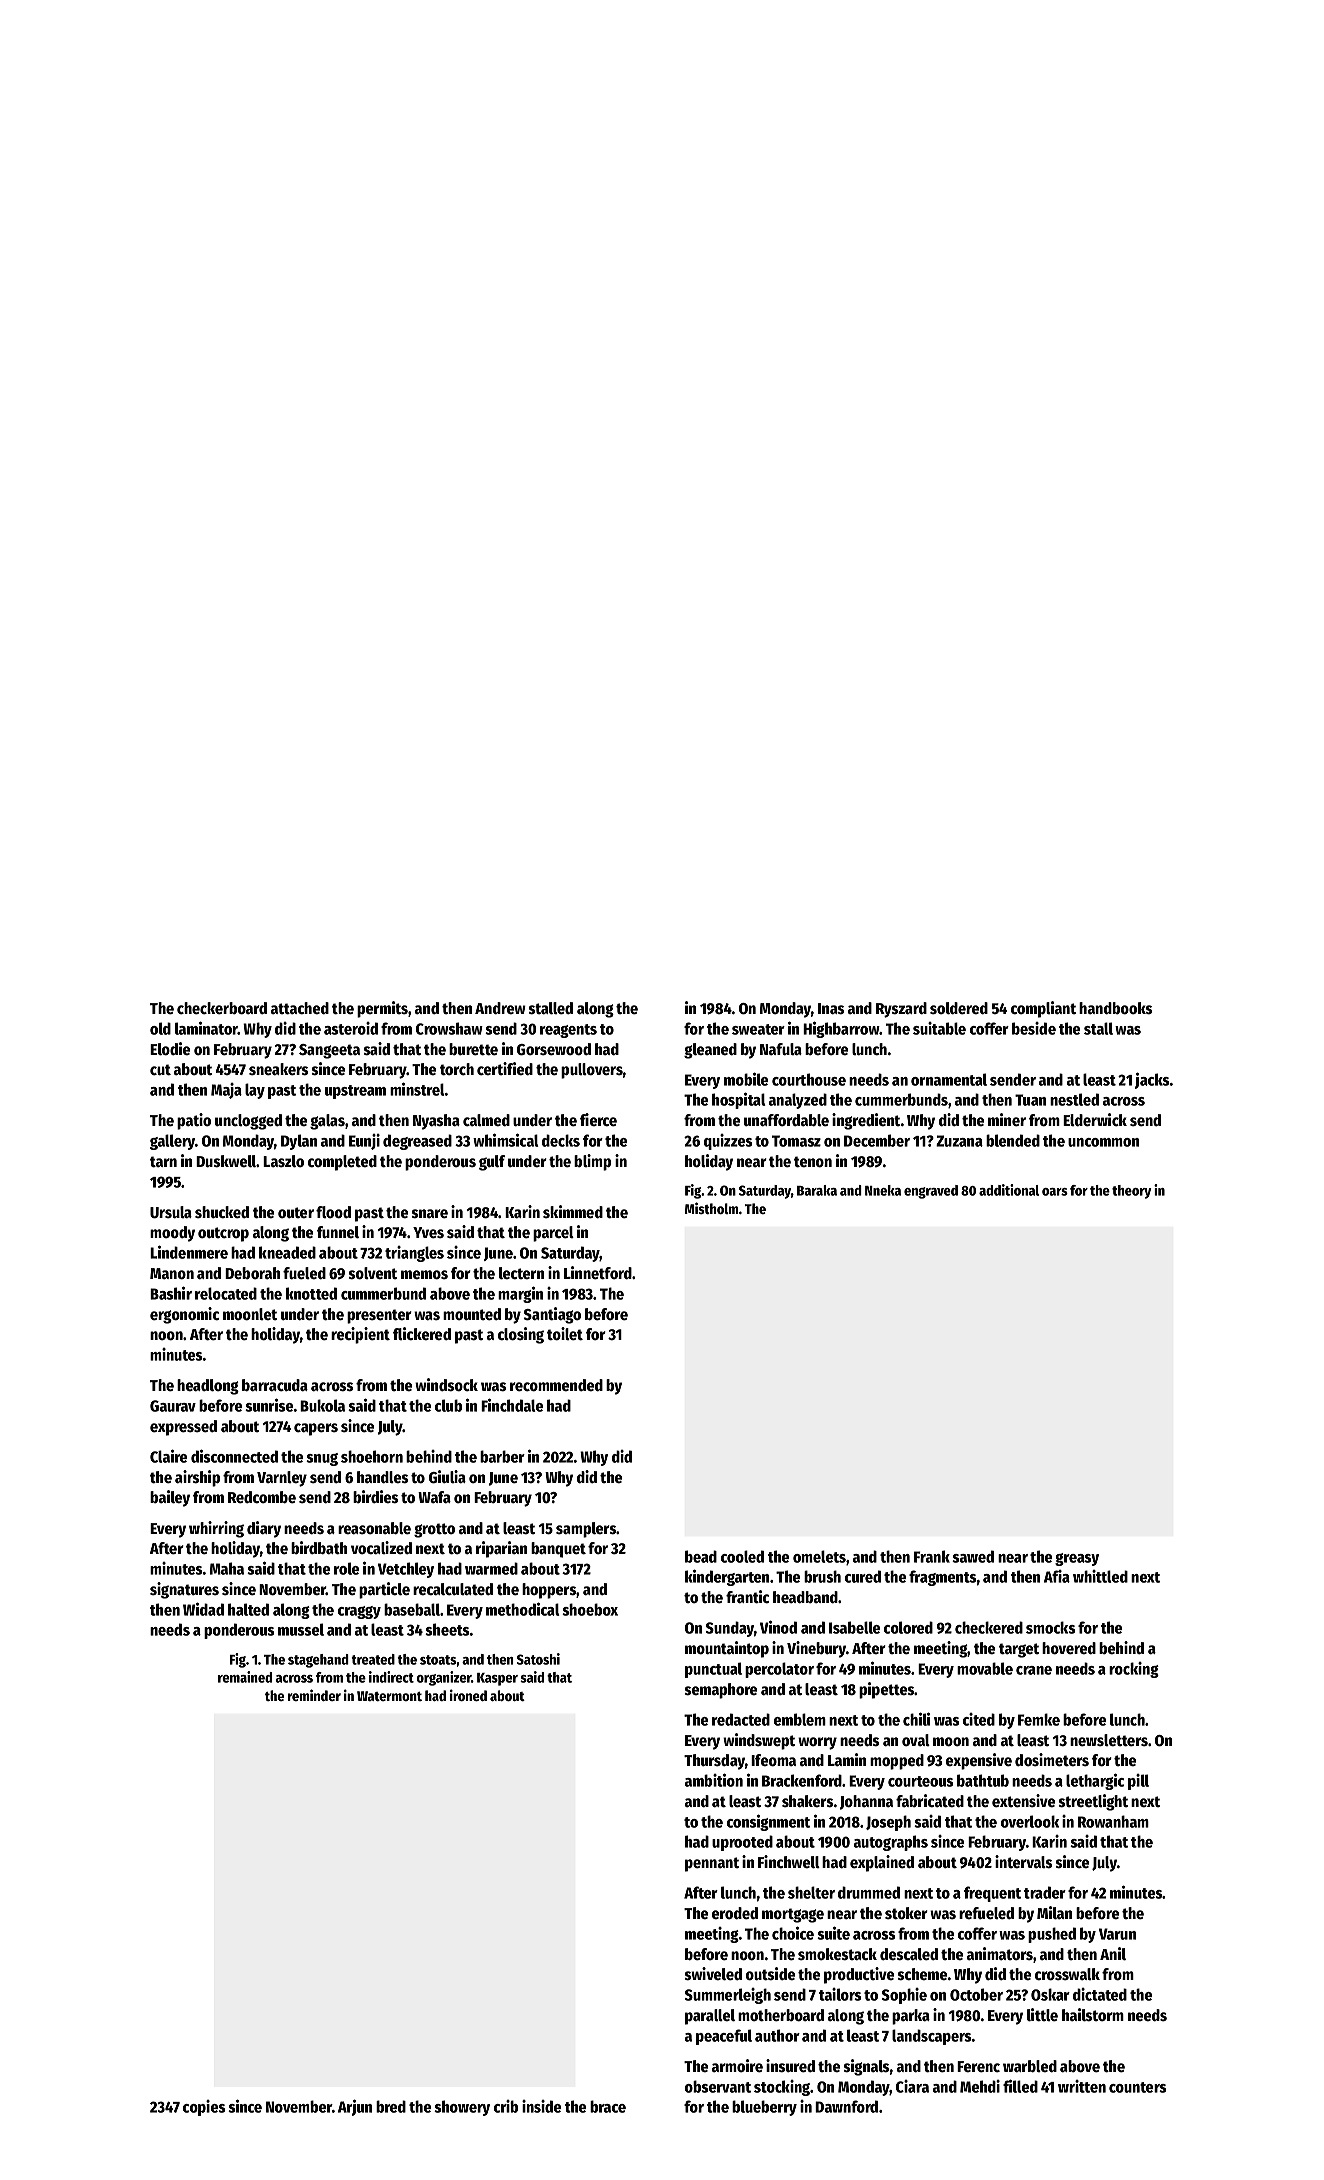  Describe the element at coordinates (846, 2106) in the page. I see `Dawnford` at that location.
